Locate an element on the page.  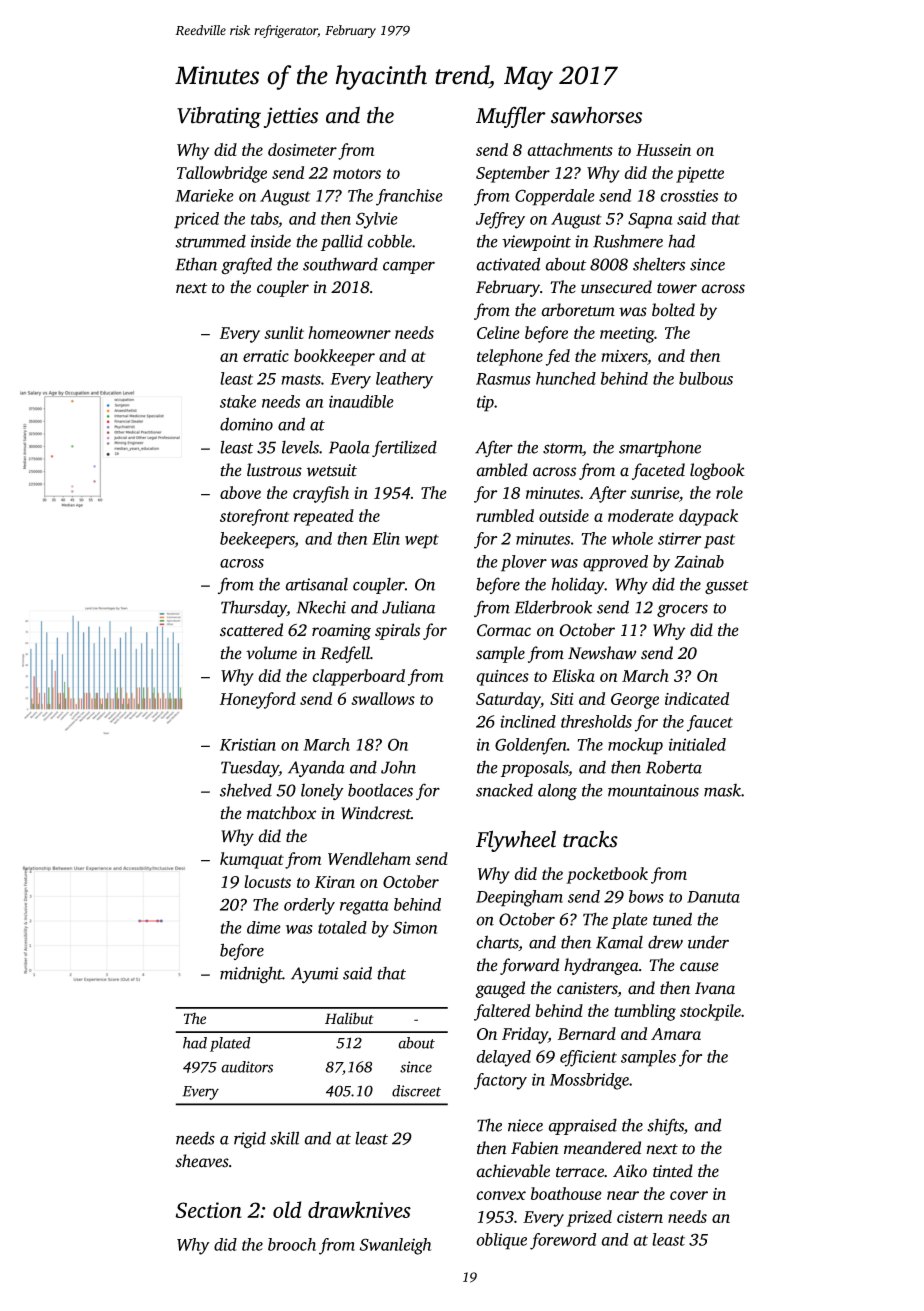
Muffler is located at coordinates (511, 117).
